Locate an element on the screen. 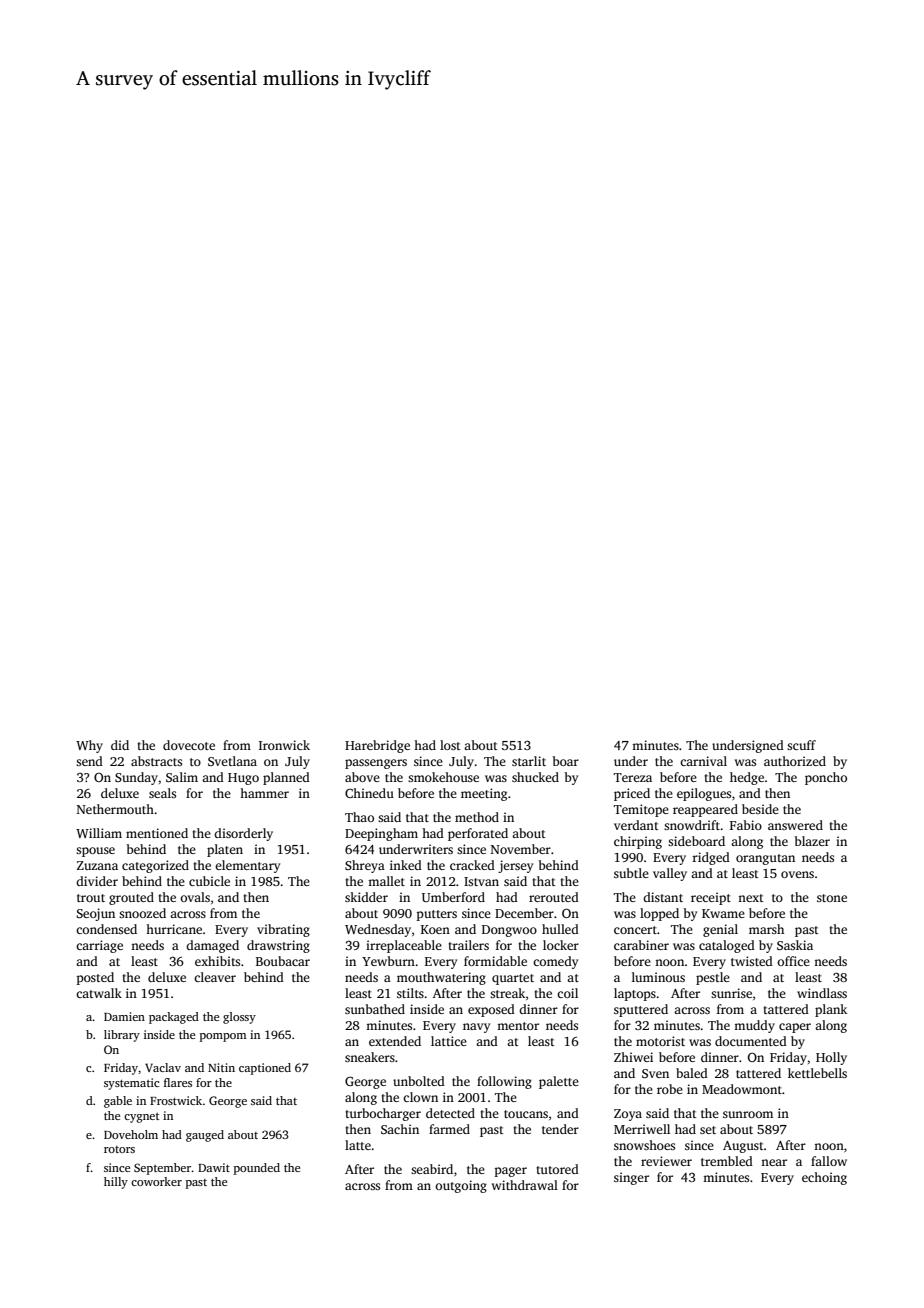 This screenshot has width=924, height=1308. platen is located at coordinates (225, 850).
